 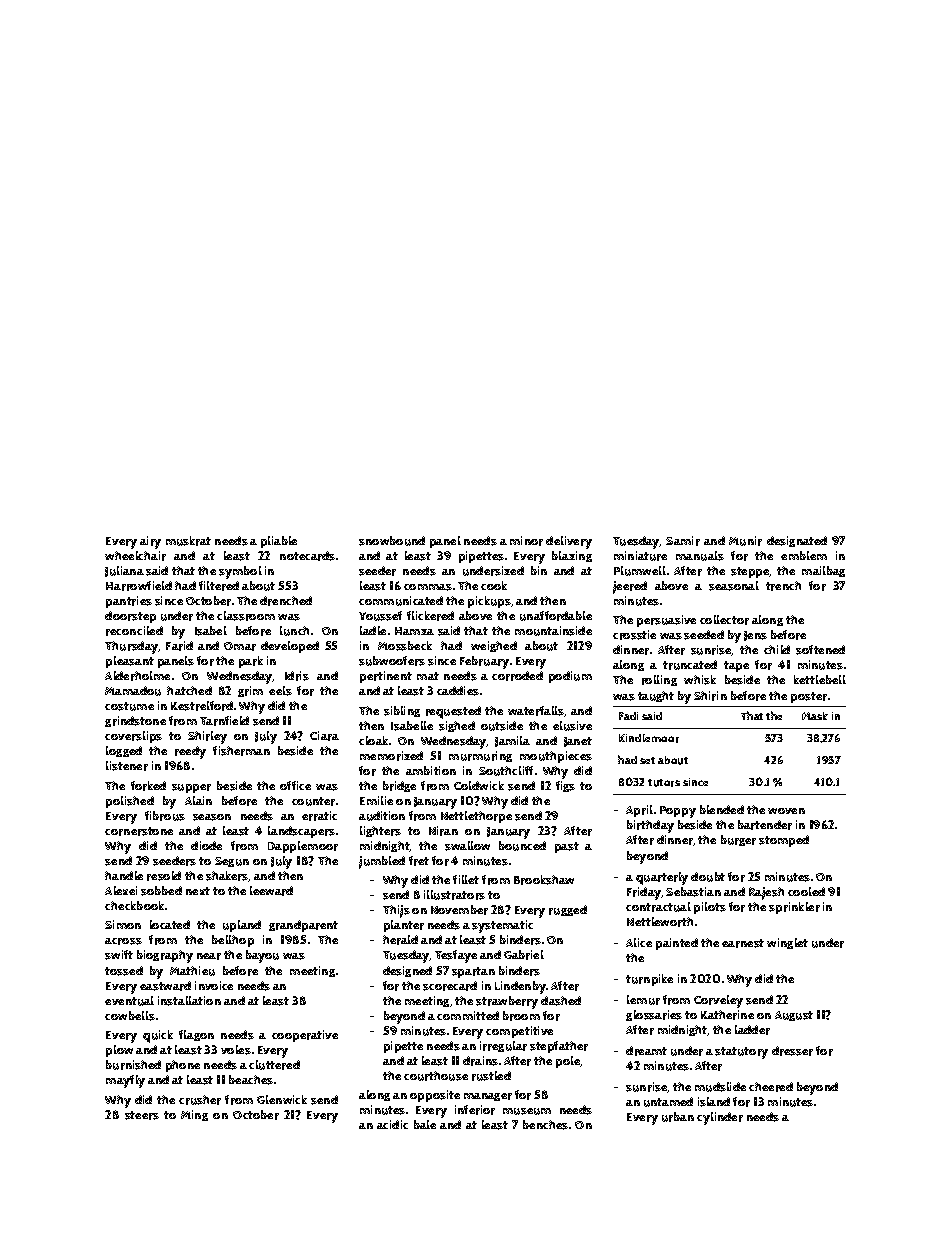 What do you see at coordinates (214, 985) in the document?
I see `invoice` at bounding box center [214, 985].
